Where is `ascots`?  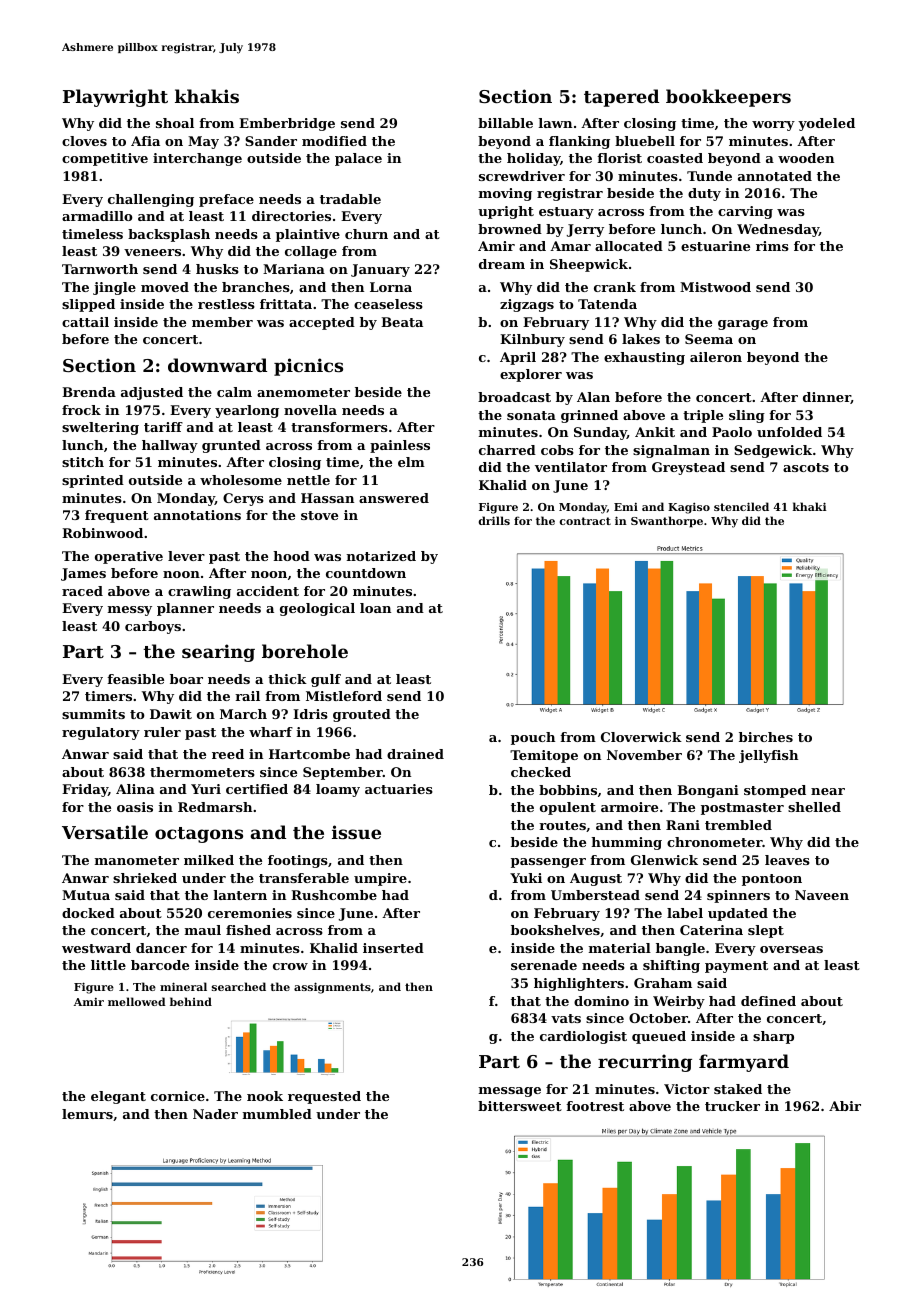
ascots is located at coordinates (806, 467).
